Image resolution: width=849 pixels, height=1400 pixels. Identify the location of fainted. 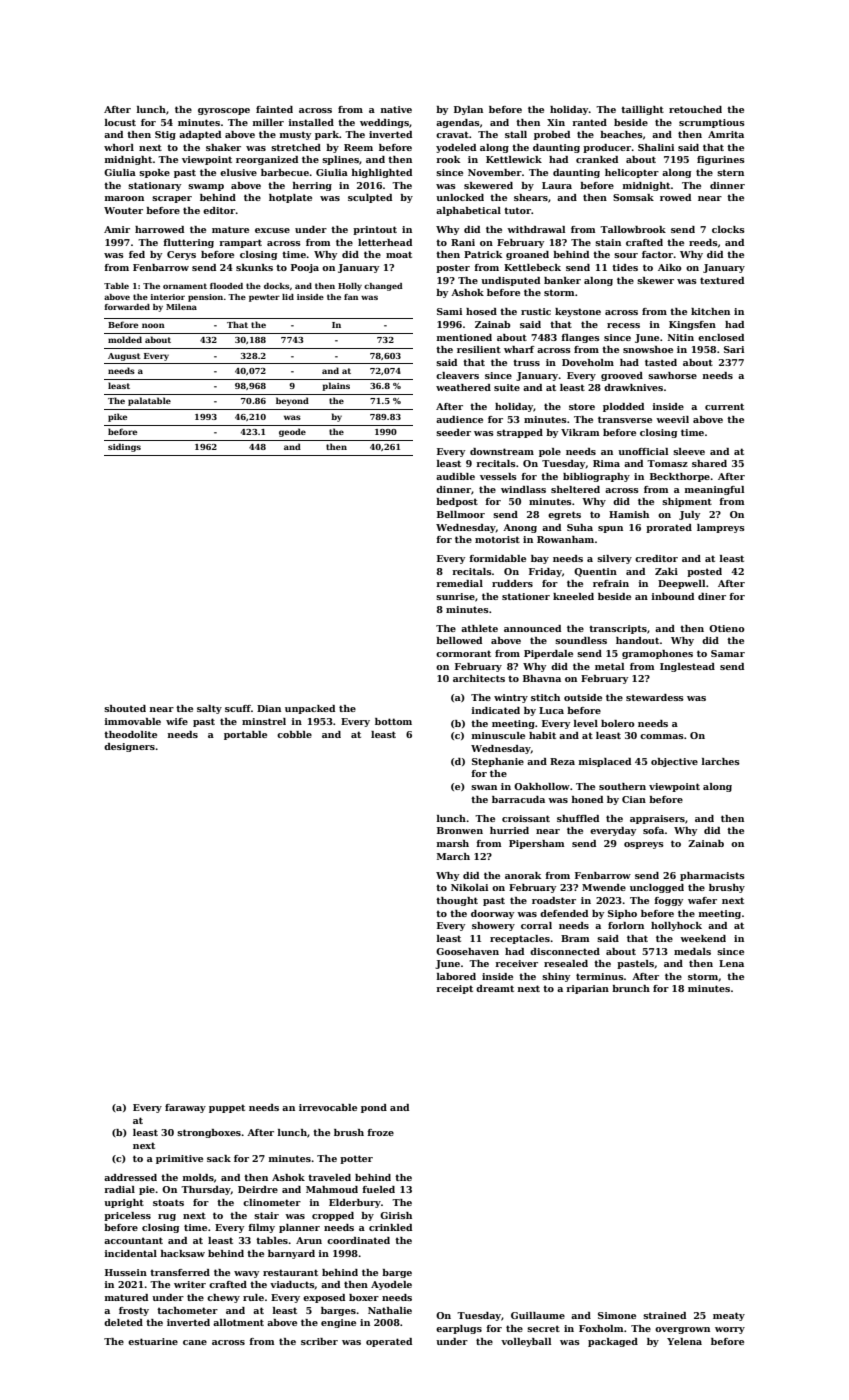
(274, 109).
